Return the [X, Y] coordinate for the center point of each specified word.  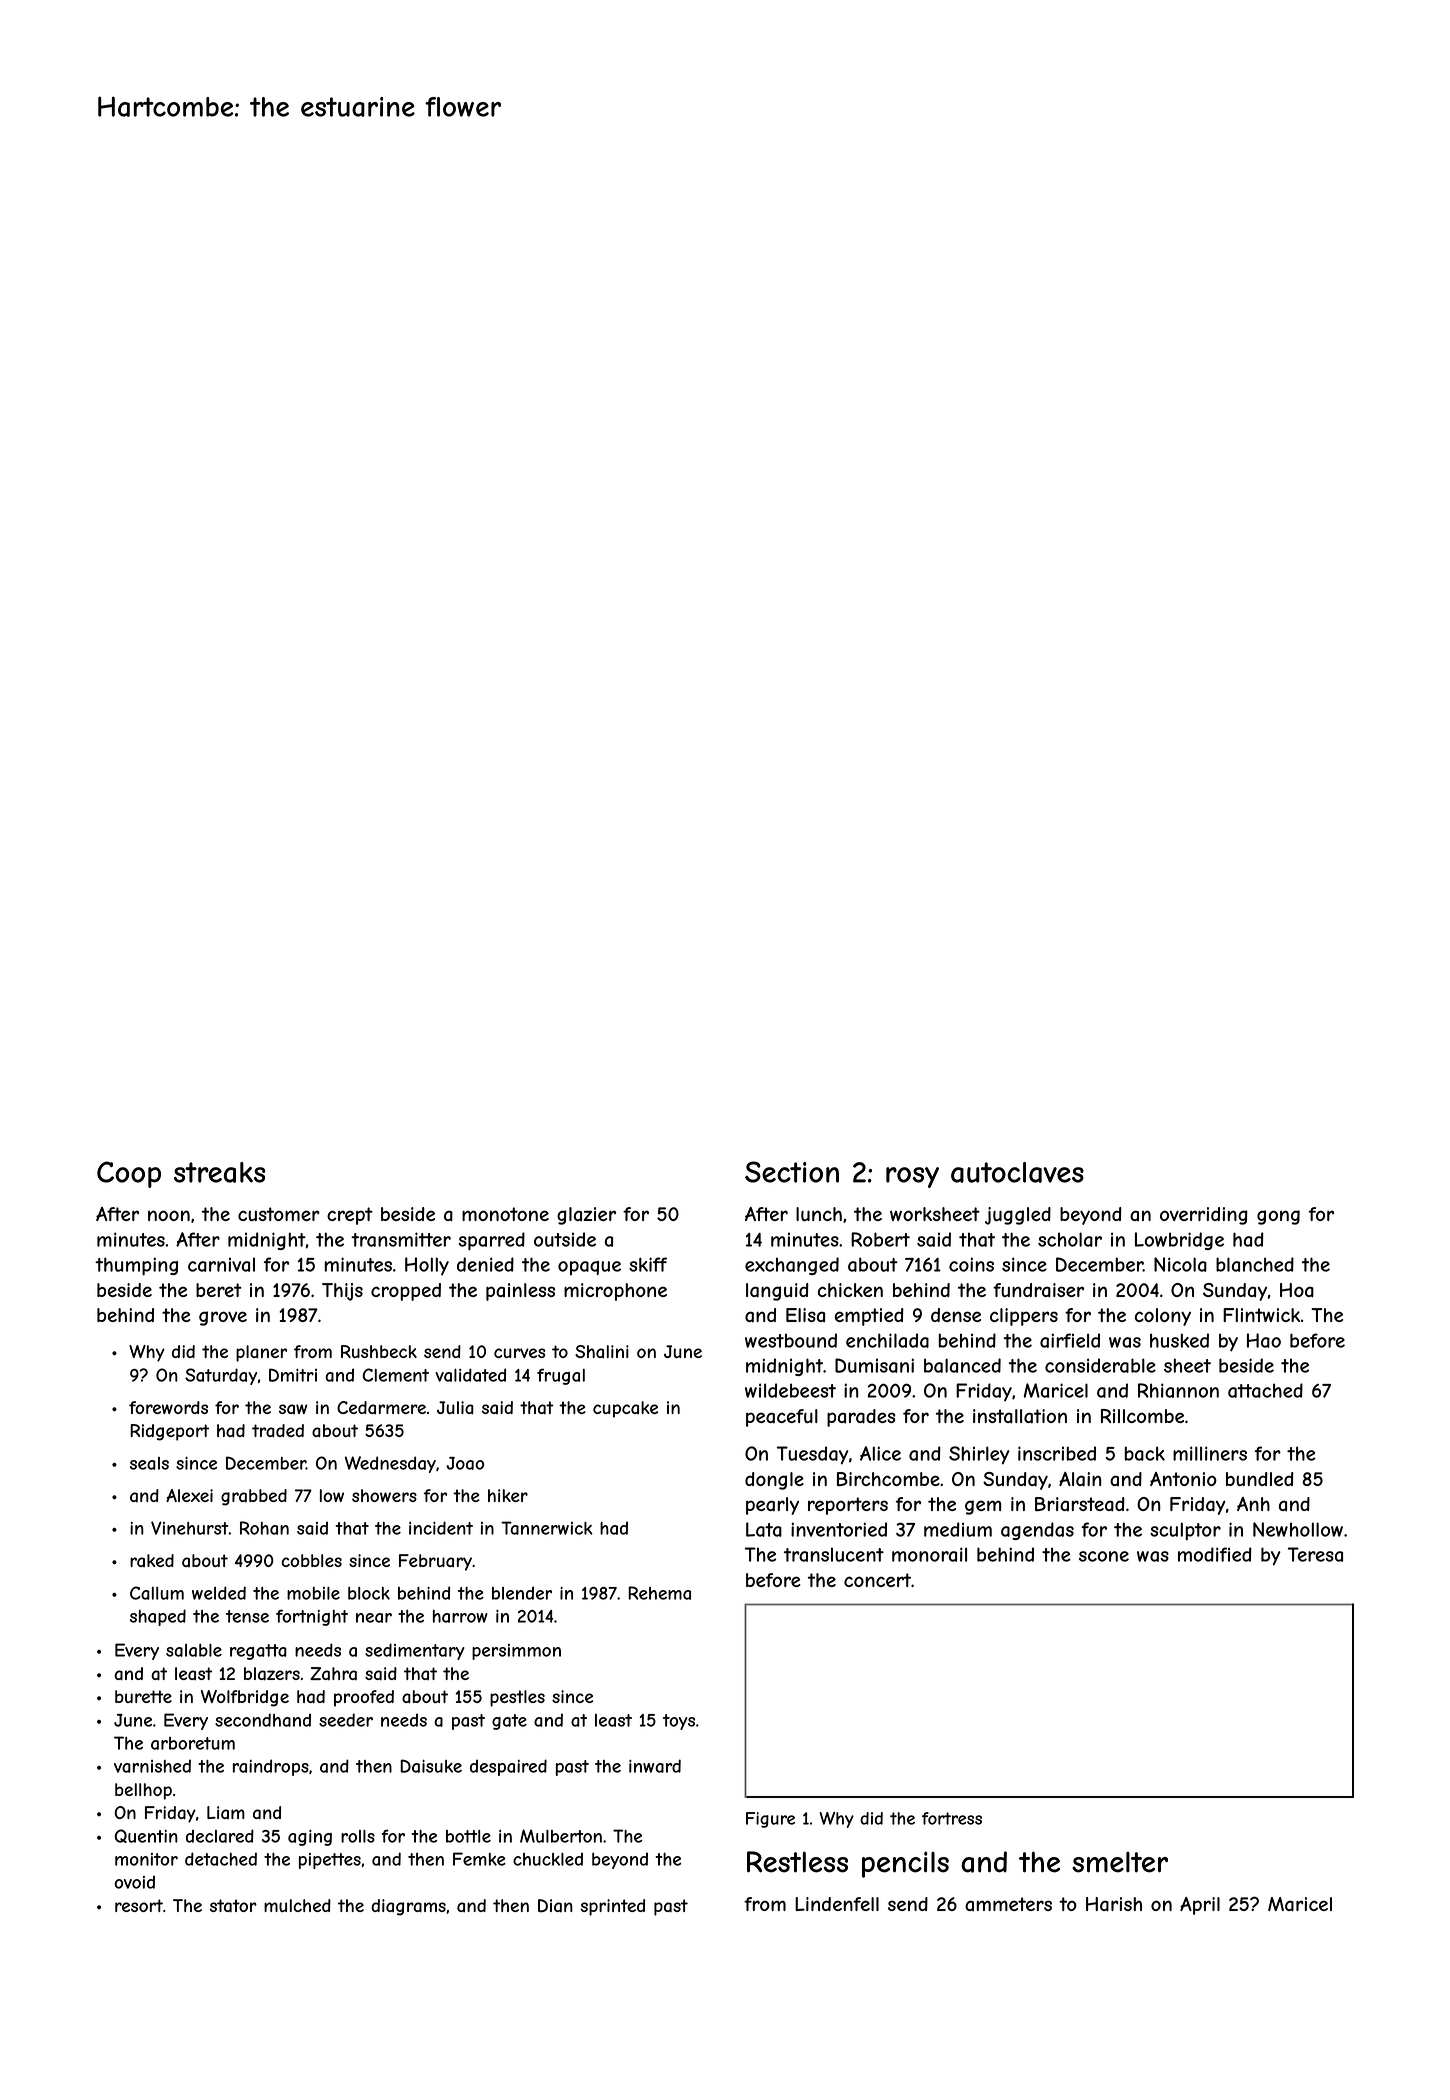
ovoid [134, 1882]
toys [679, 1722]
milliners [1210, 1453]
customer [279, 1214]
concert [877, 1580]
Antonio [1183, 1479]
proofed [364, 1698]
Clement [395, 1375]
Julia [455, 1408]
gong [1278, 1217]
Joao [465, 1463]
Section [792, 1172]
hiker [508, 1495]
